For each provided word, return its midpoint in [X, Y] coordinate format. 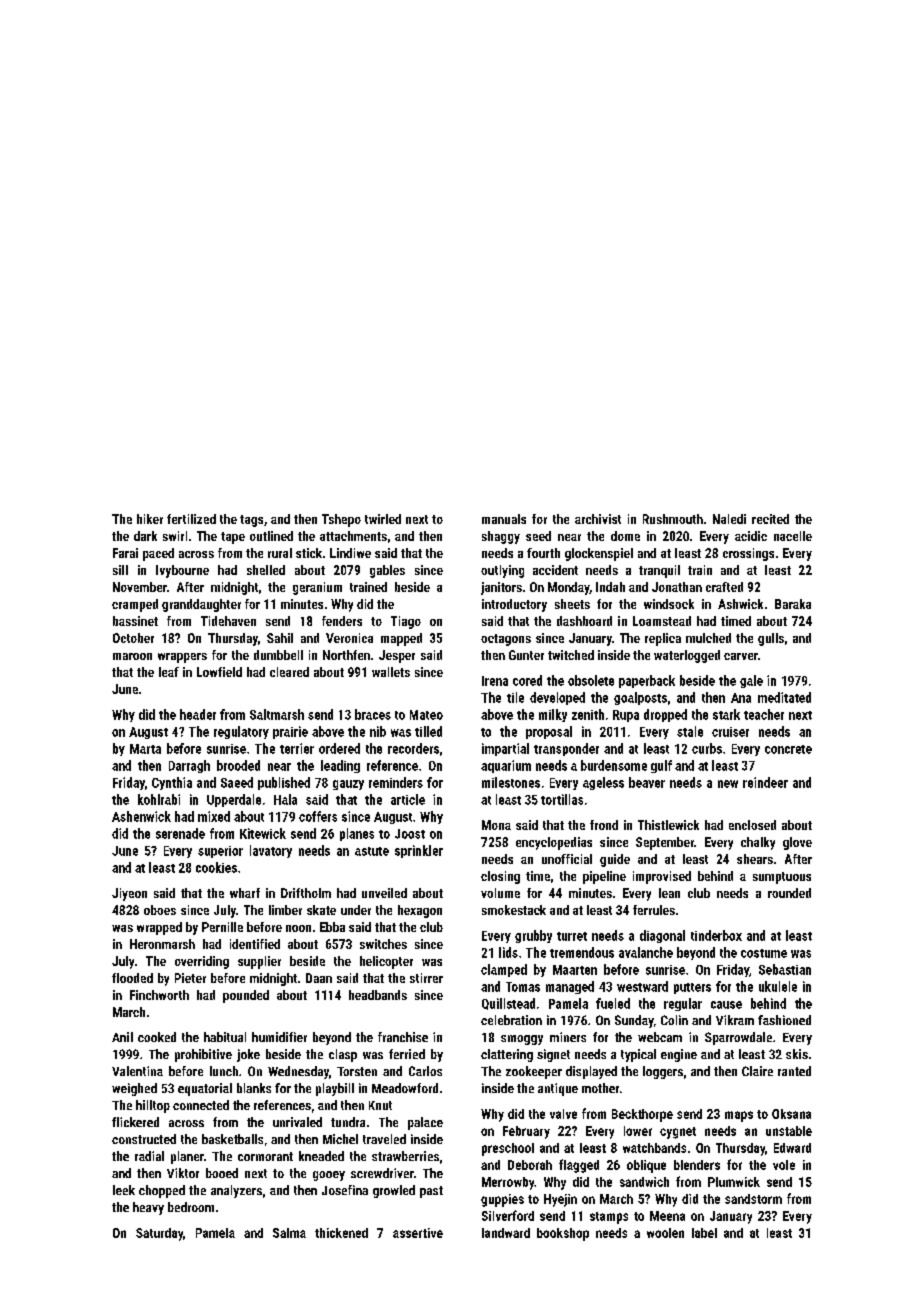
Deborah [530, 1165]
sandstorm [753, 1199]
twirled [383, 519]
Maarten [575, 970]
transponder [566, 749]
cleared [289, 672]
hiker [150, 519]
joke [248, 1055]
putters [692, 988]
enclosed [752, 825]
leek [124, 1190]
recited [770, 519]
